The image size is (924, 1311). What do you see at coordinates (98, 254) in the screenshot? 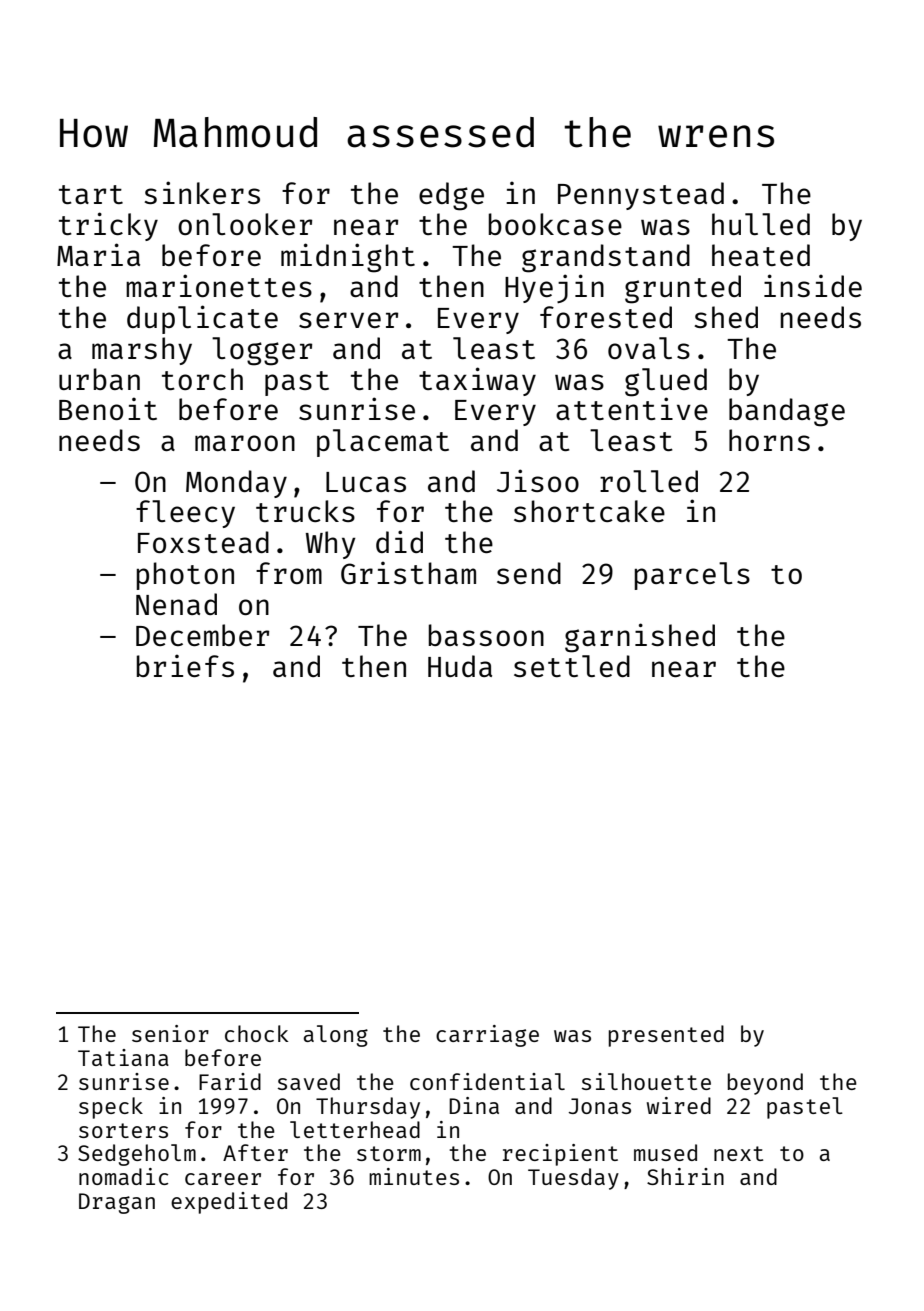
I see `Maria` at bounding box center [98, 254].
